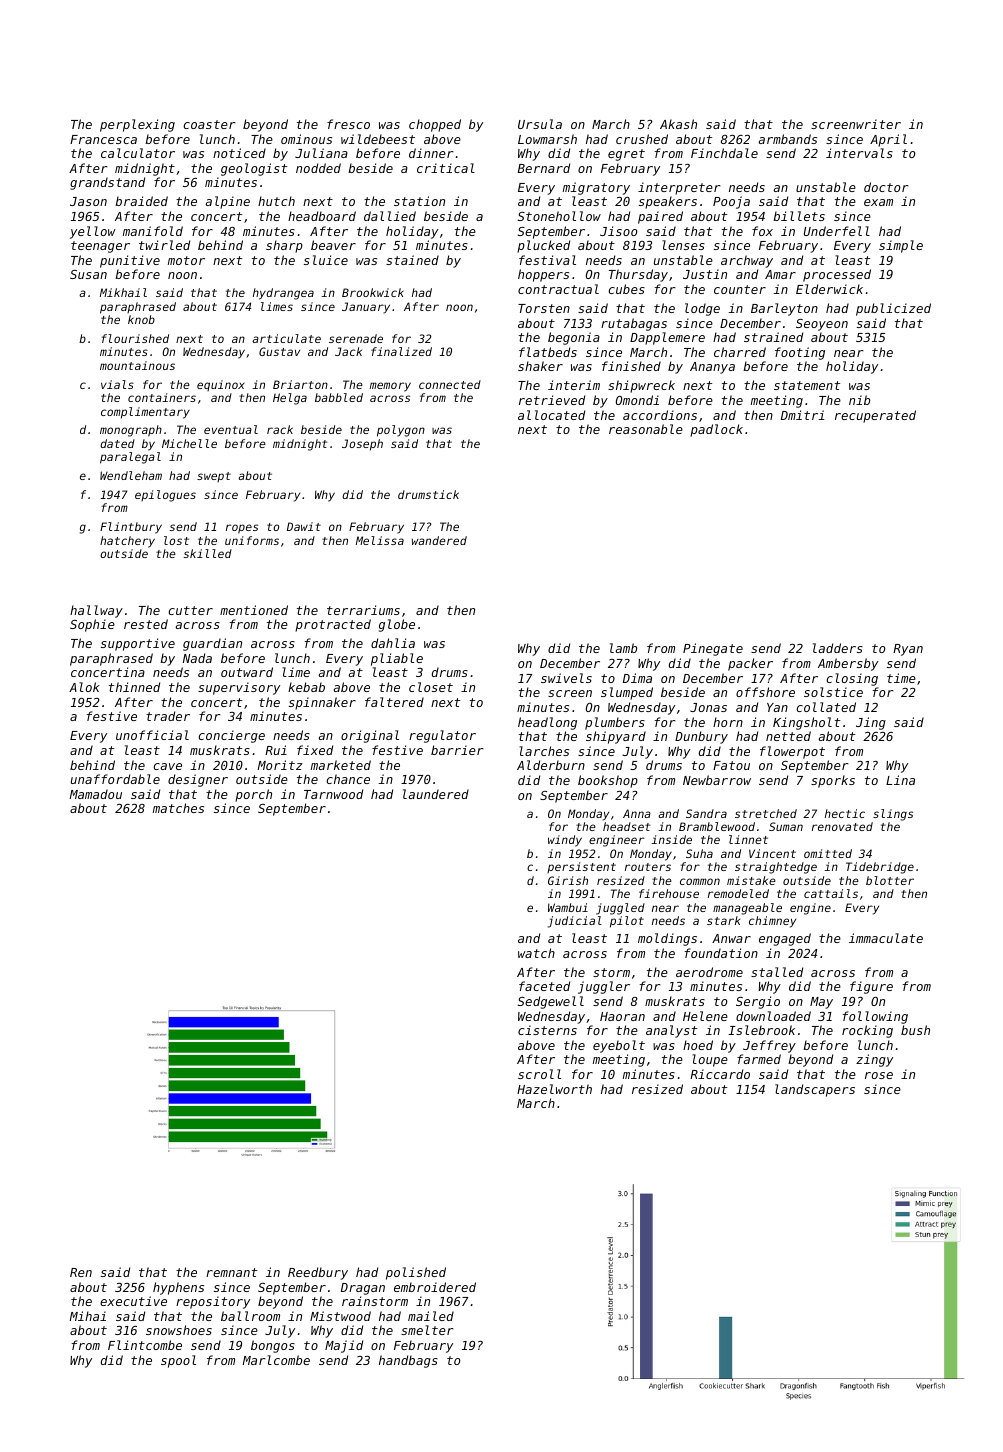 The height and width of the document is (1452, 1003). I want to click on swivels, so click(566, 678).
